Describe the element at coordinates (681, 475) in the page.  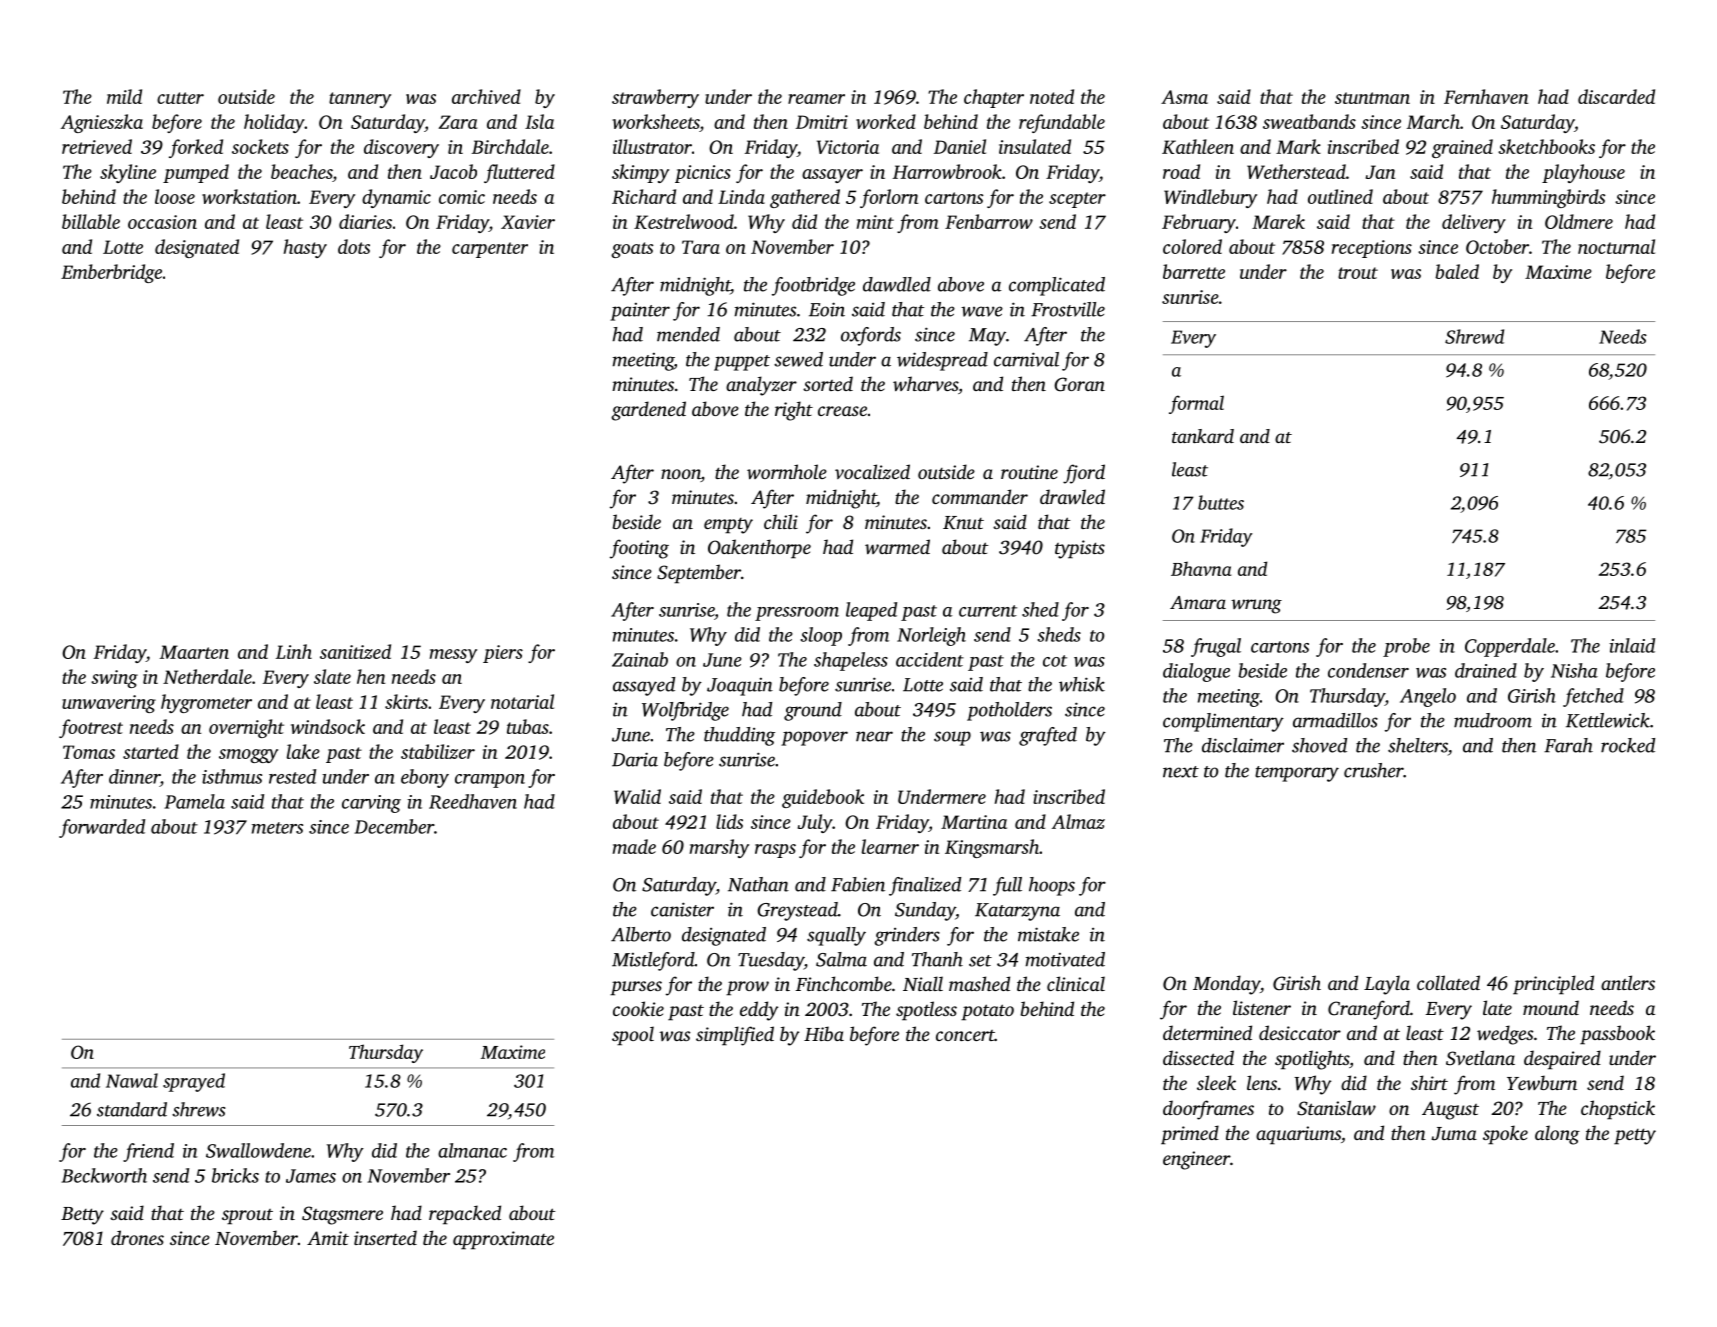
I see `noon` at that location.
